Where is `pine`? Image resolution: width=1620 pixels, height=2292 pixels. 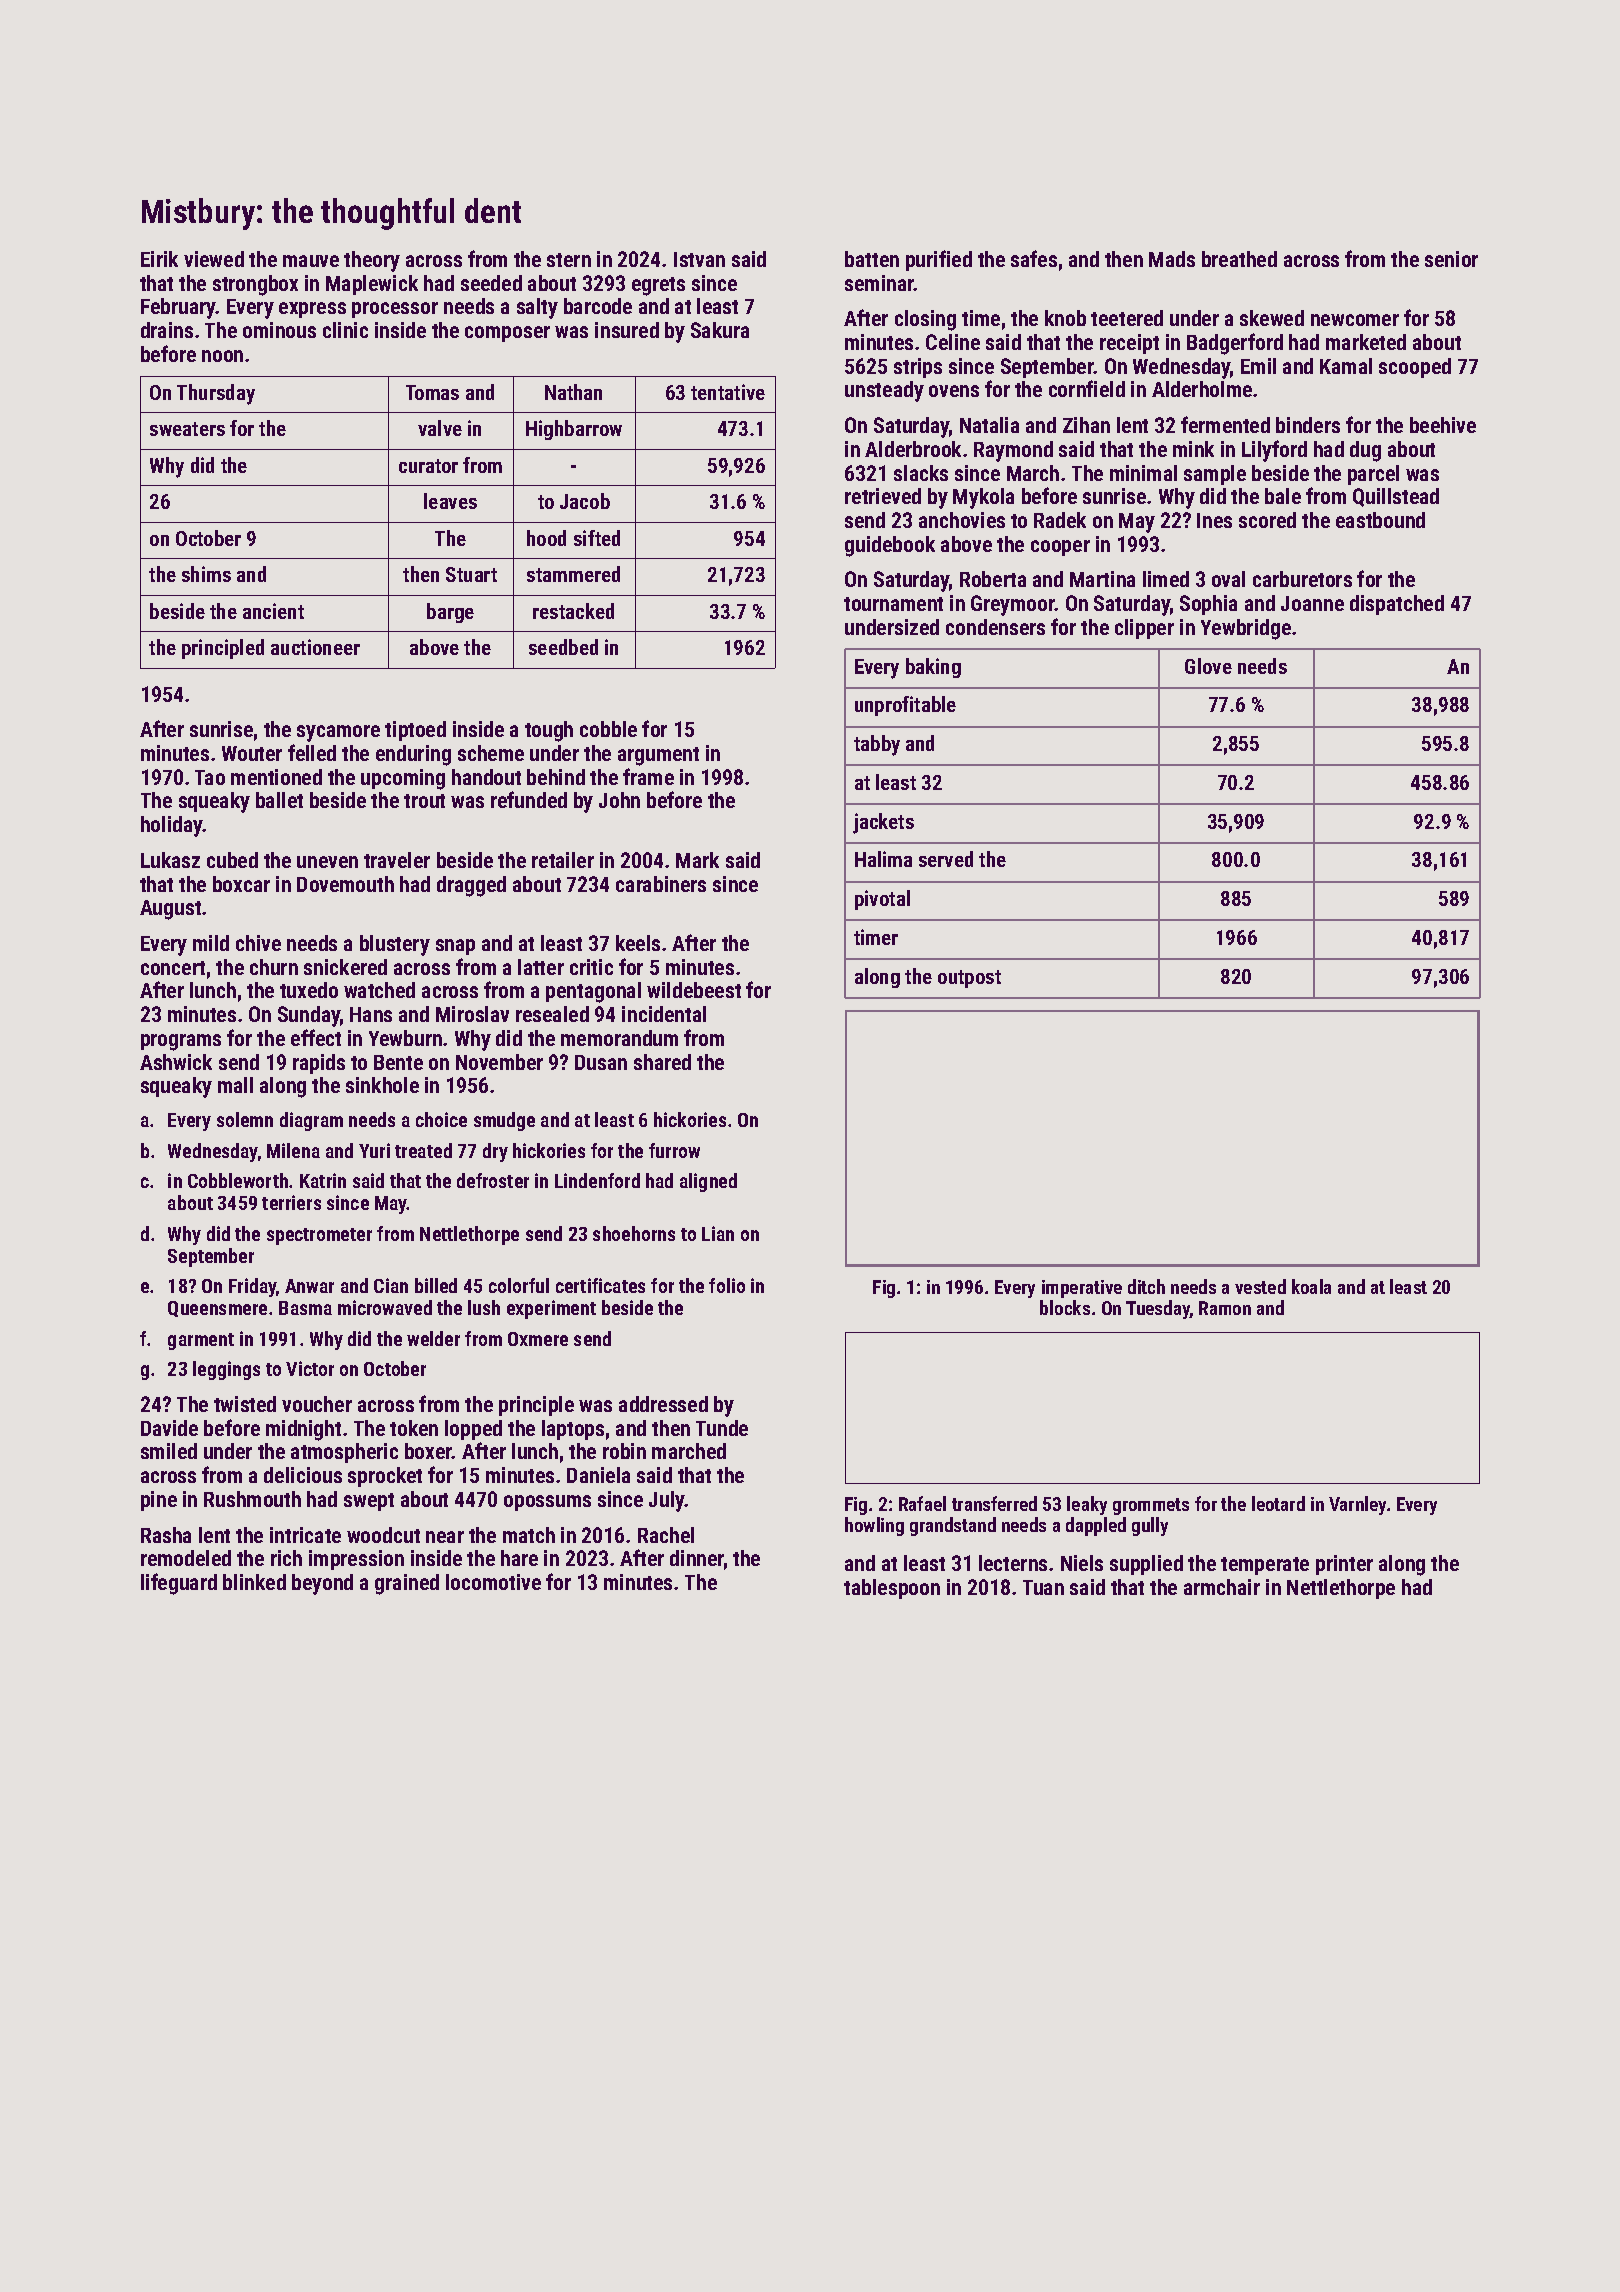 pine is located at coordinates (159, 1501).
